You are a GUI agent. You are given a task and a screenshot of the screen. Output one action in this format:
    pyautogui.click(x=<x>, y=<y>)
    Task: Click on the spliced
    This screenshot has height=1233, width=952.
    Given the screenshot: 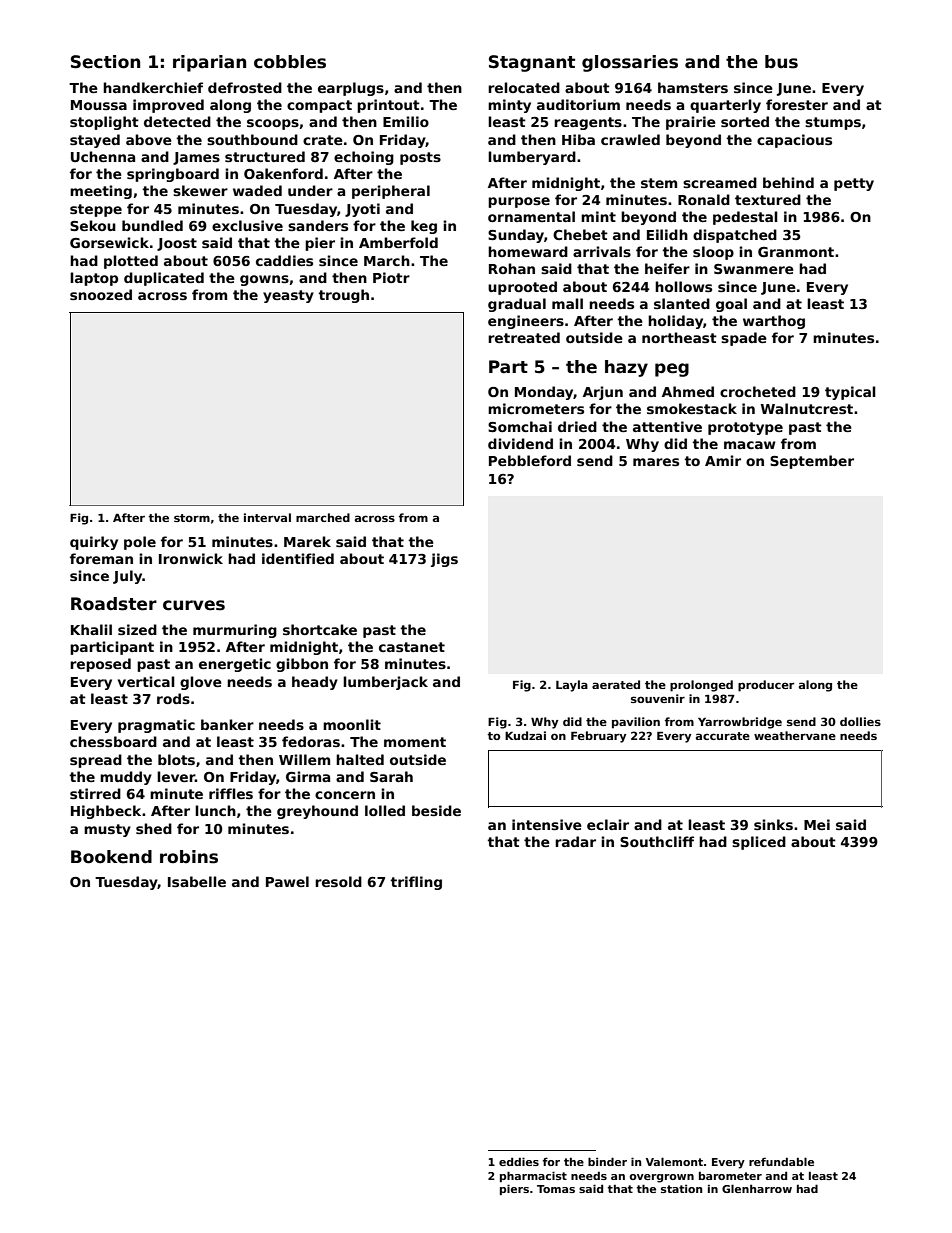 What is the action you would take?
    pyautogui.click(x=759, y=843)
